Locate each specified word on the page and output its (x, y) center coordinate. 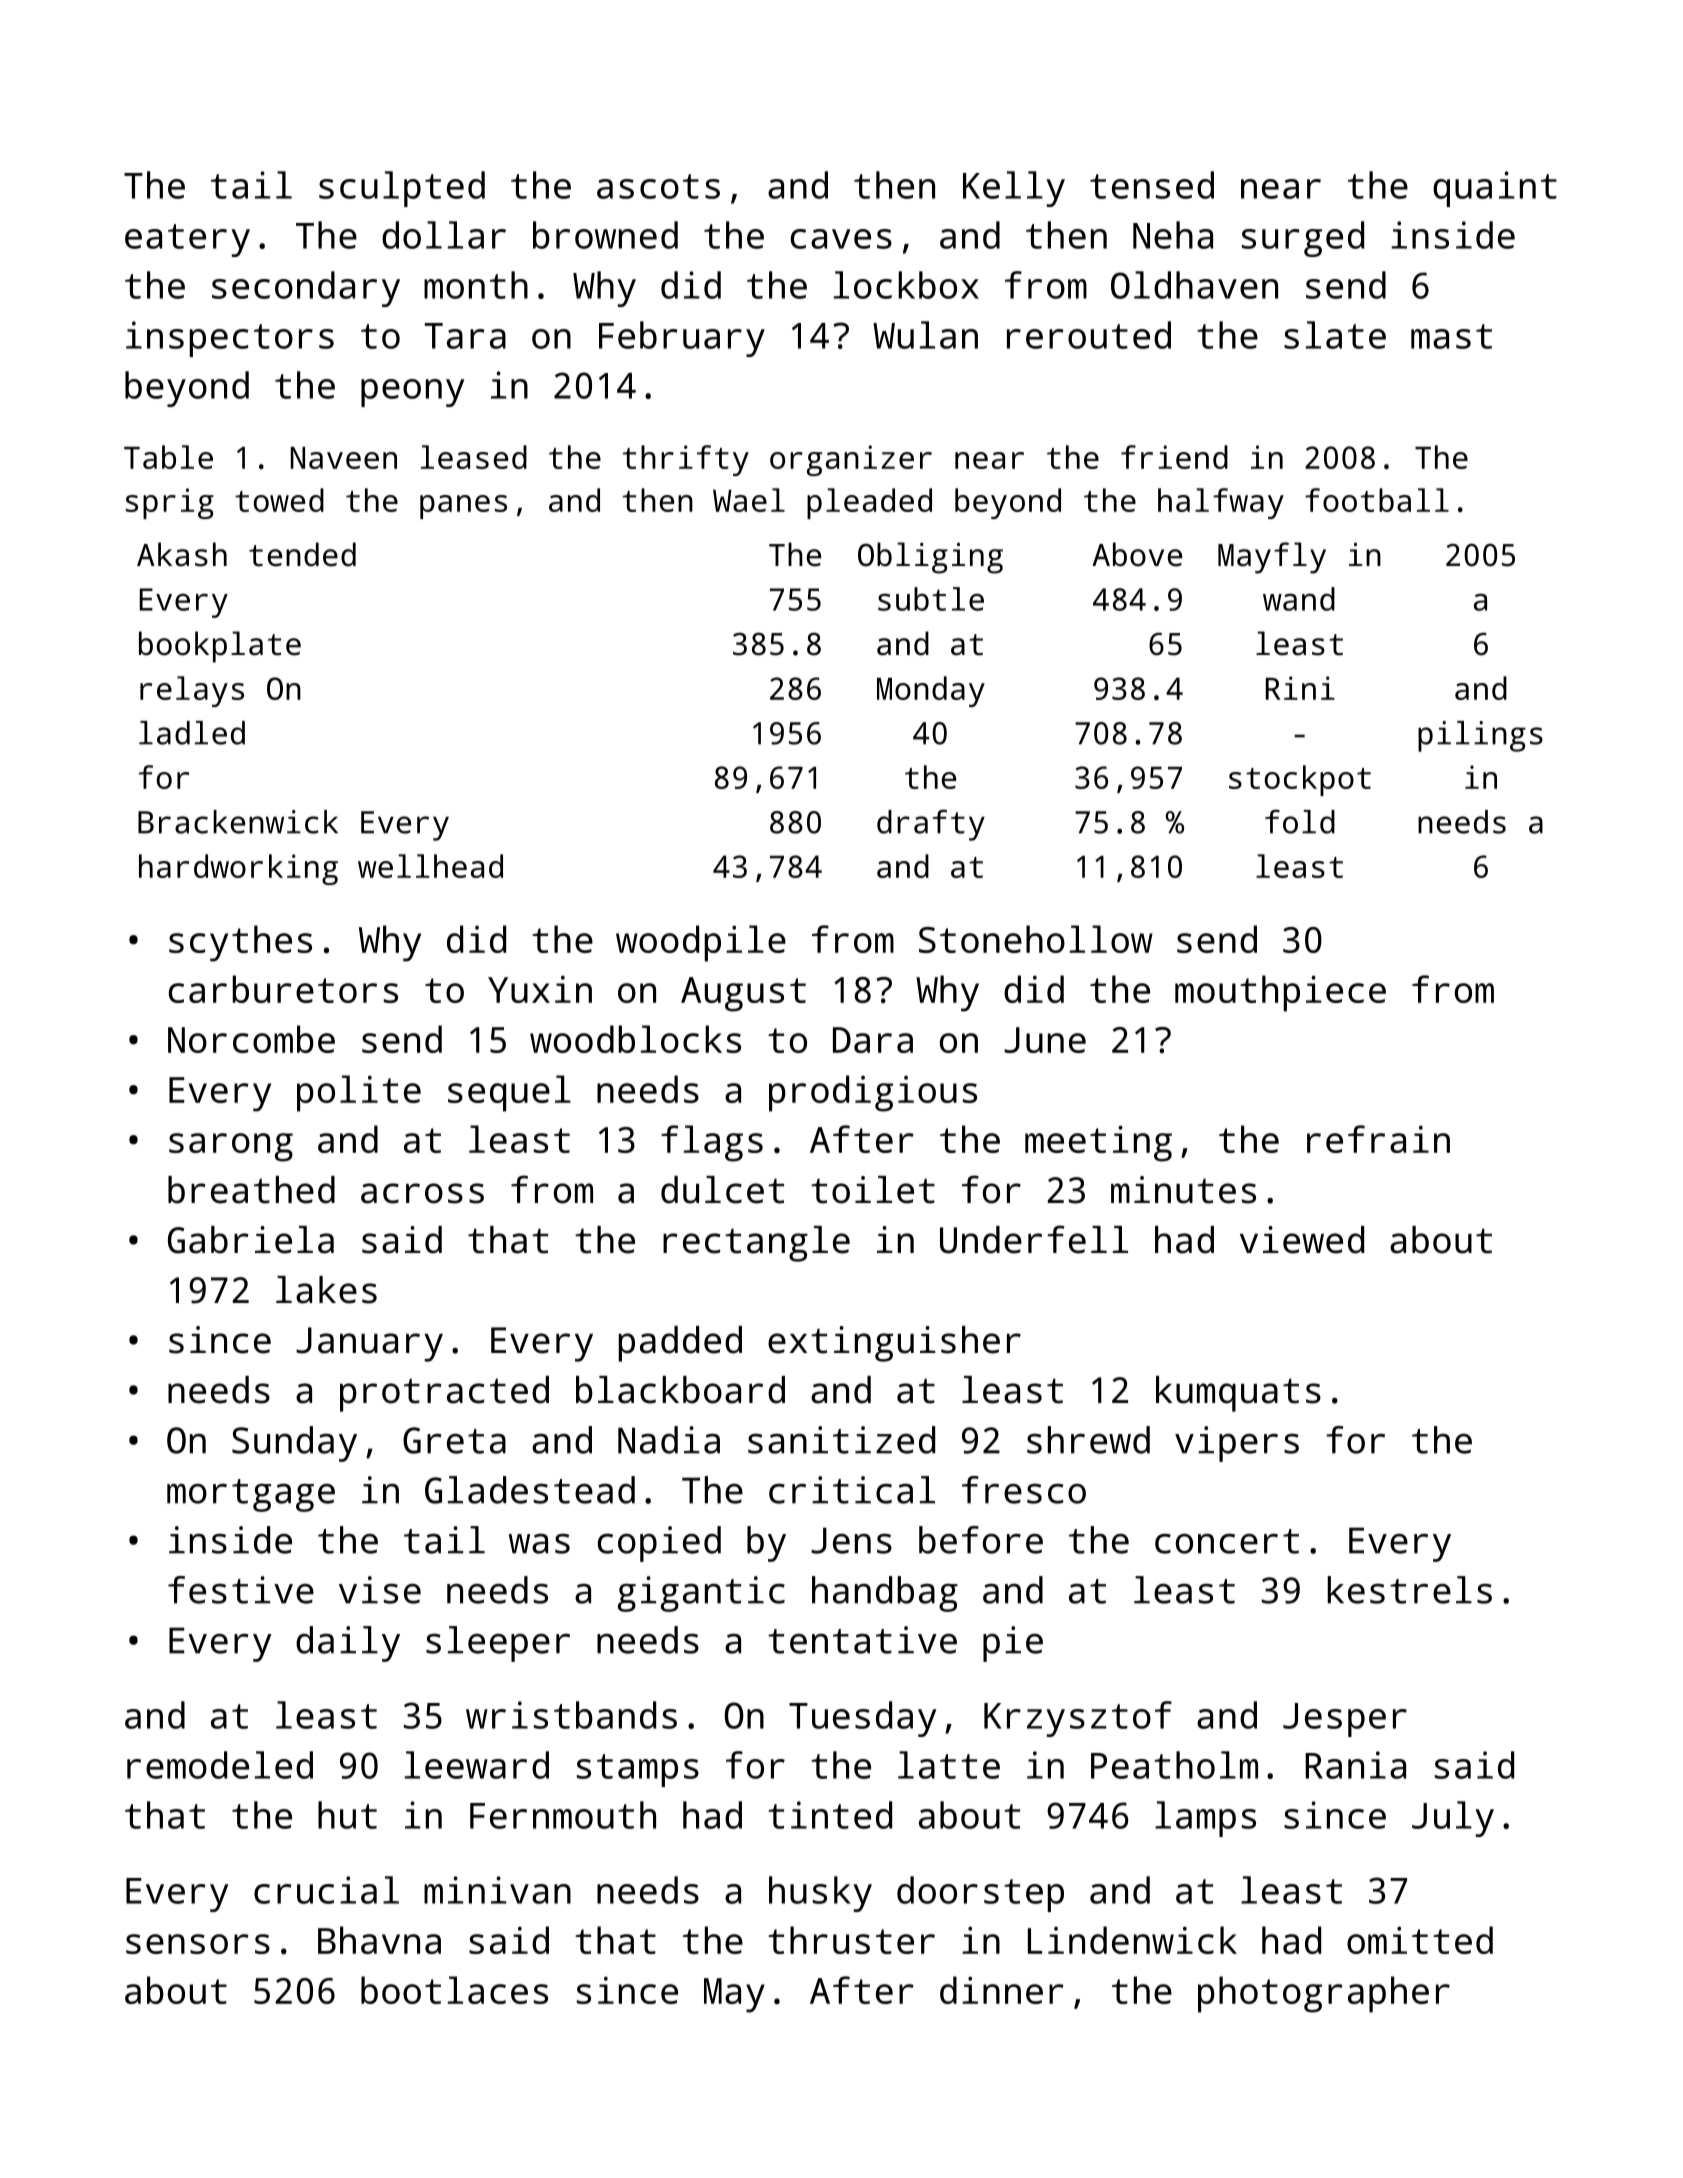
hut (347, 1815)
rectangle (756, 1244)
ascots (658, 186)
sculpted (402, 189)
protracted (444, 1394)
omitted (1420, 1940)
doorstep (980, 1894)
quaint (1495, 189)
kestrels (1409, 1590)
